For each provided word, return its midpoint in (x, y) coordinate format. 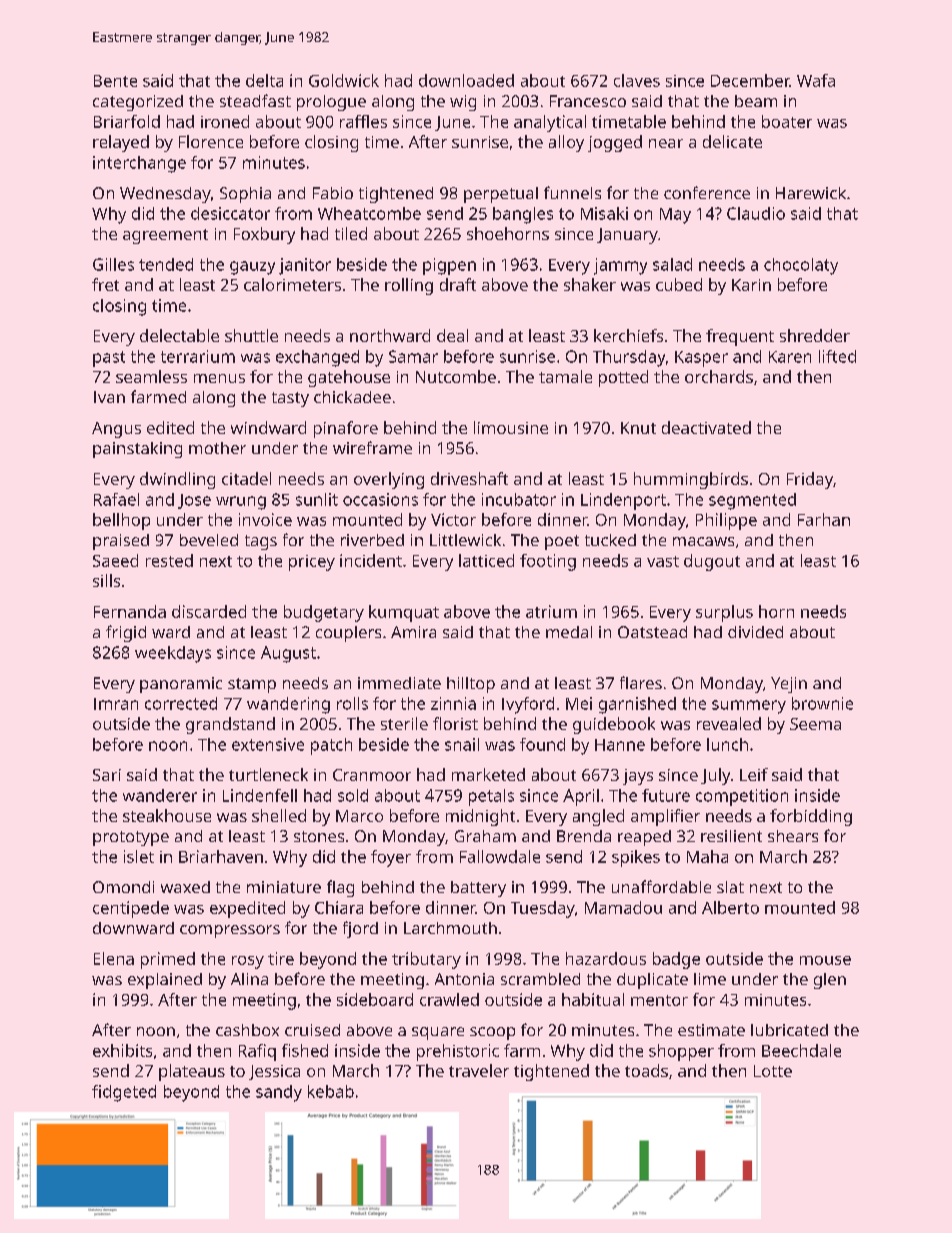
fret (105, 284)
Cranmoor (372, 775)
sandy (279, 1093)
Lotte (773, 1071)
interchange (139, 164)
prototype (131, 838)
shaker (590, 284)
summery (749, 707)
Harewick (811, 193)
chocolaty (801, 266)
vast (663, 561)
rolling (409, 286)
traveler (479, 1070)
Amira (413, 632)
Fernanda (130, 611)
